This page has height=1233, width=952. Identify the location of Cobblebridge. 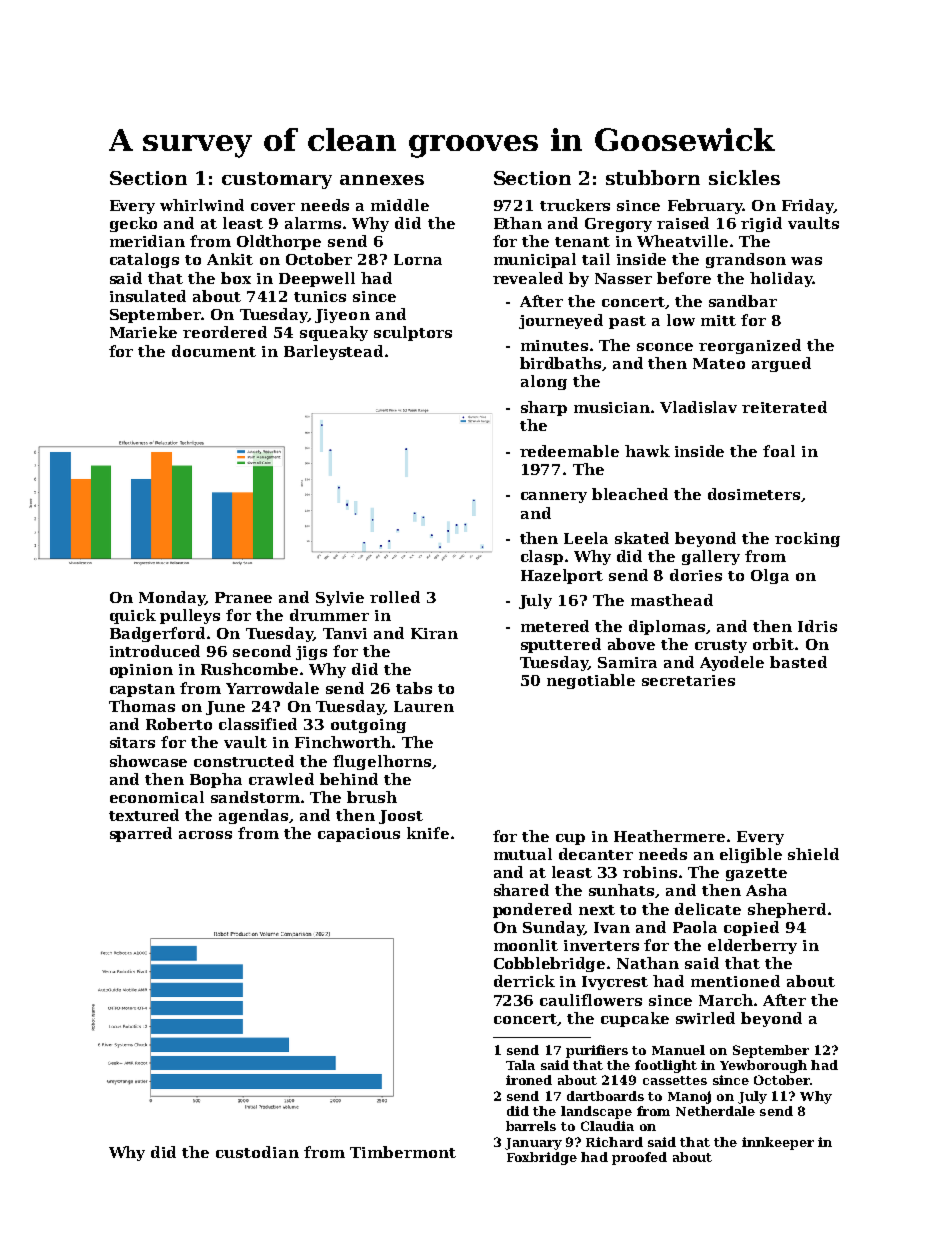
(549, 964).
